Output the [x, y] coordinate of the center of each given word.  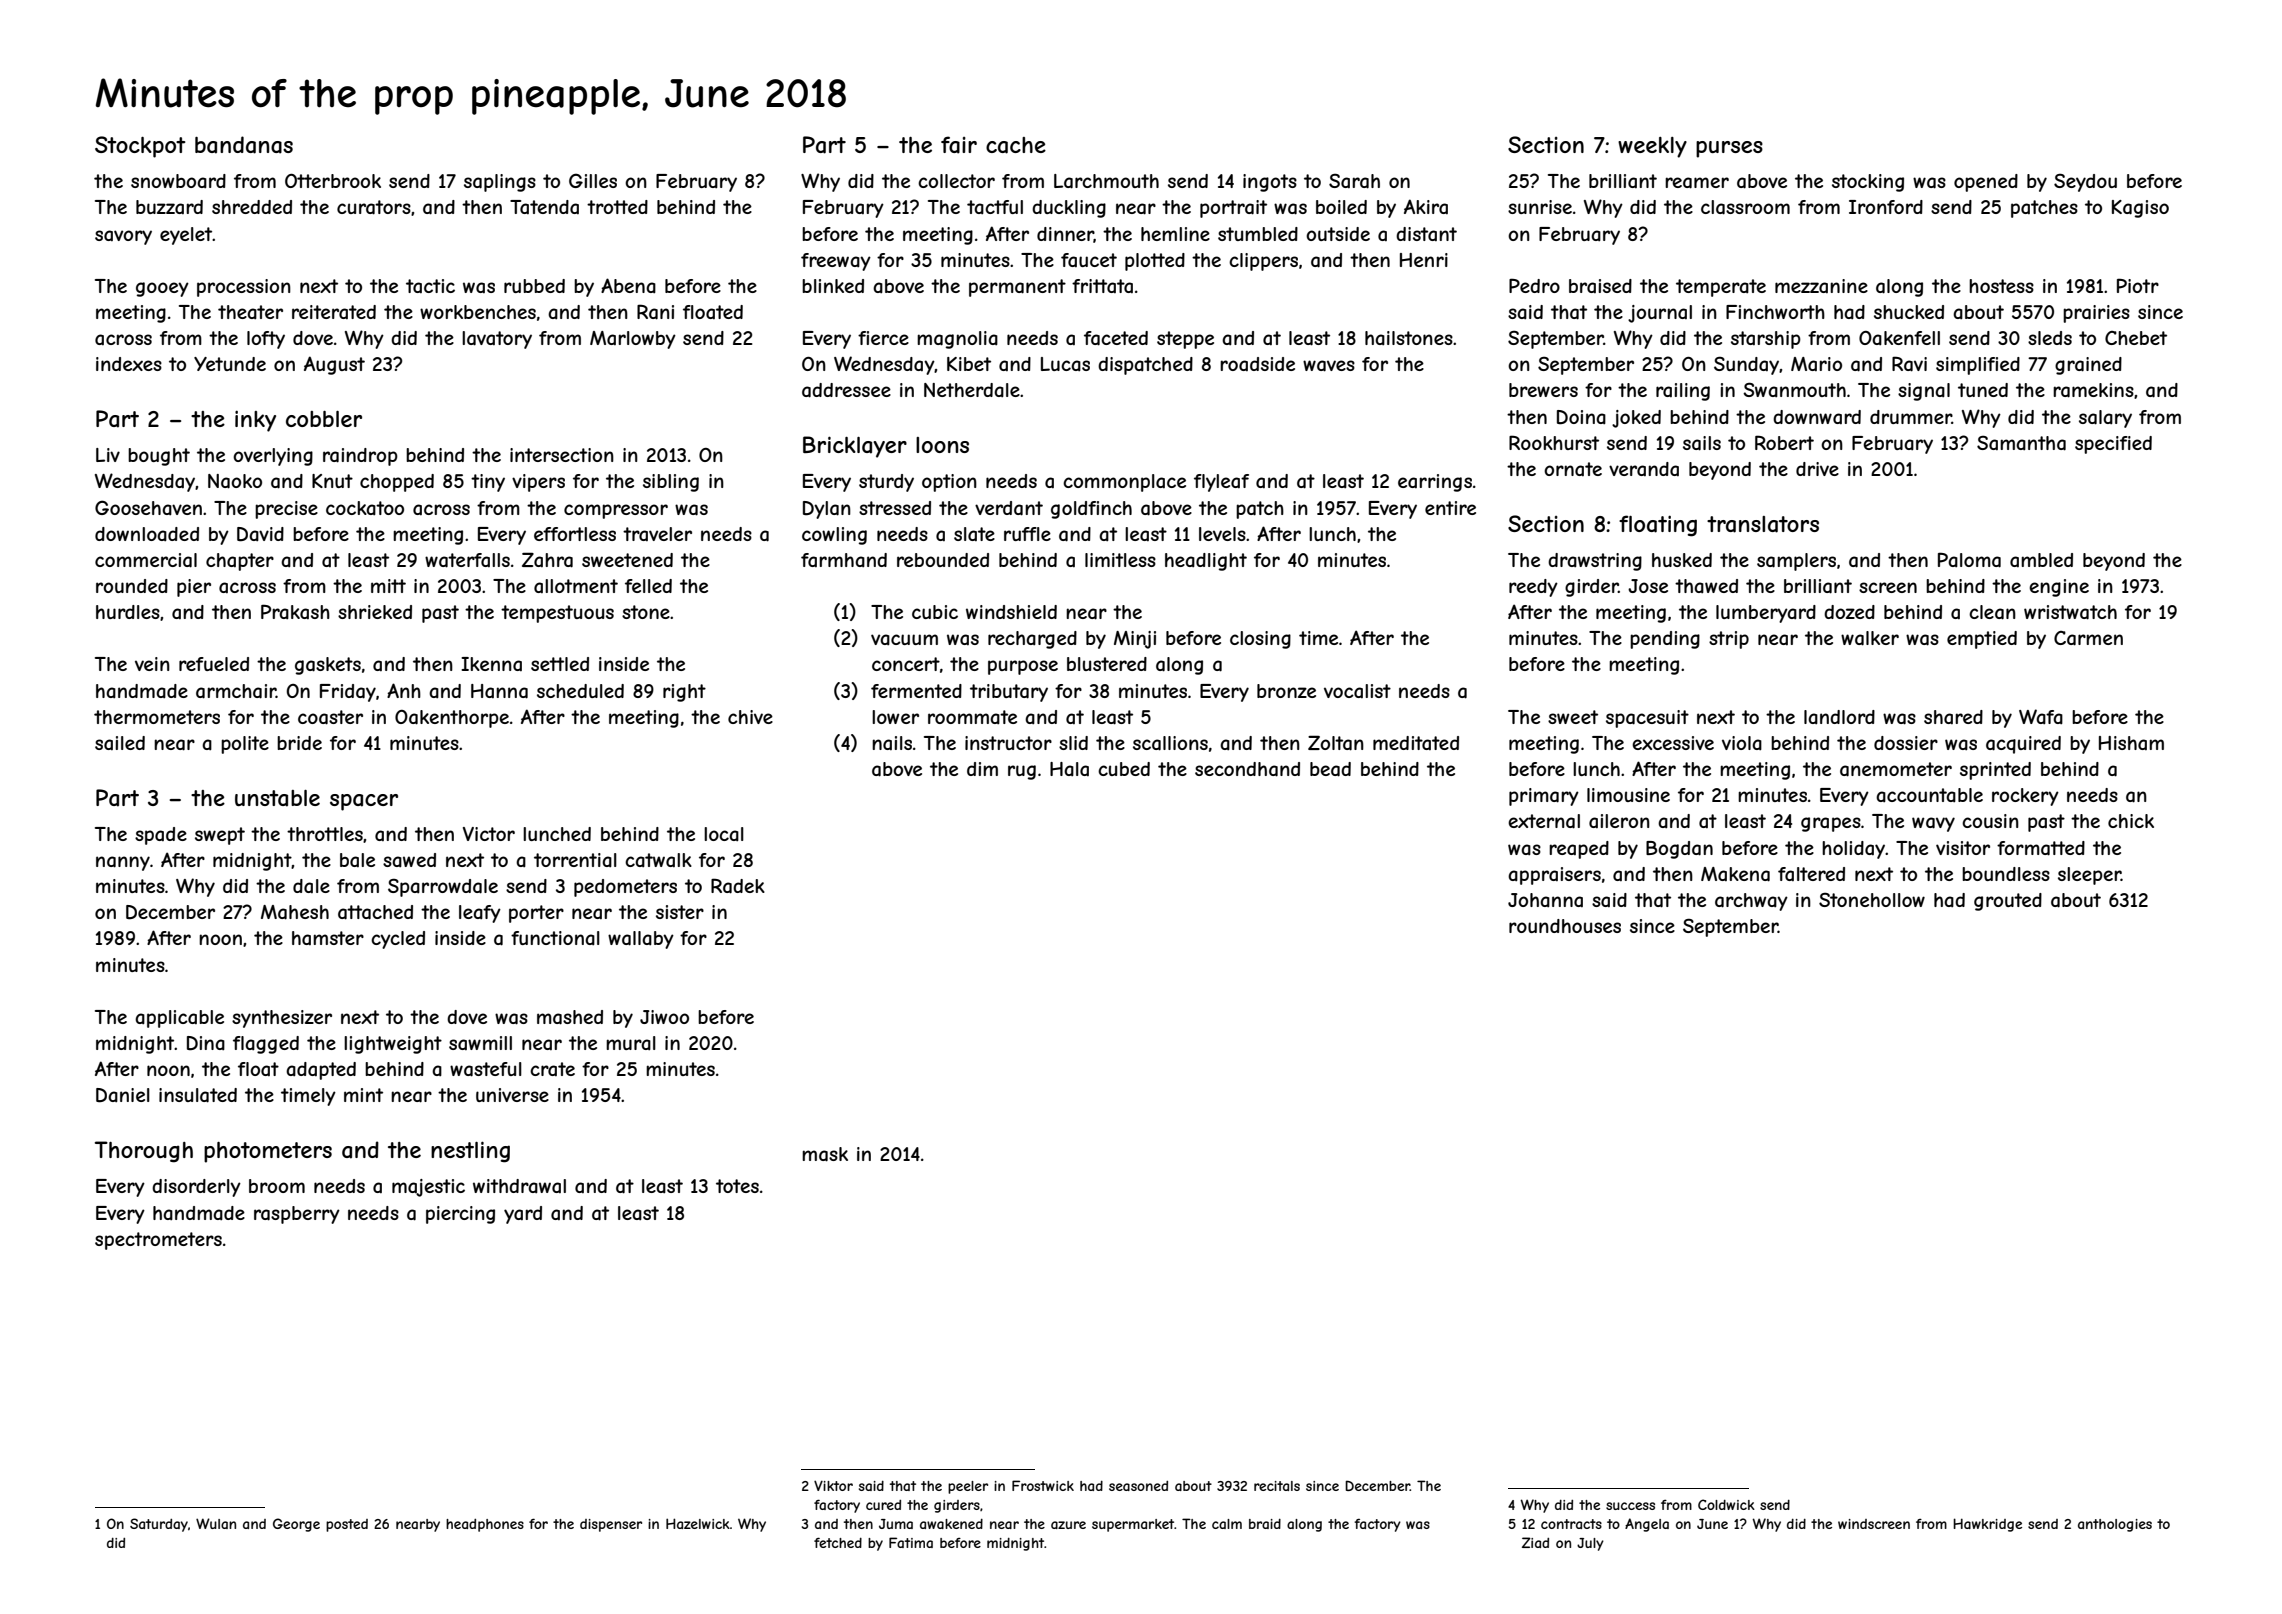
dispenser [611, 1525]
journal [1660, 314]
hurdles [128, 612]
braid [1265, 1524]
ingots [1270, 183]
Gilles [593, 180]
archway [1751, 902]
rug [1022, 772]
